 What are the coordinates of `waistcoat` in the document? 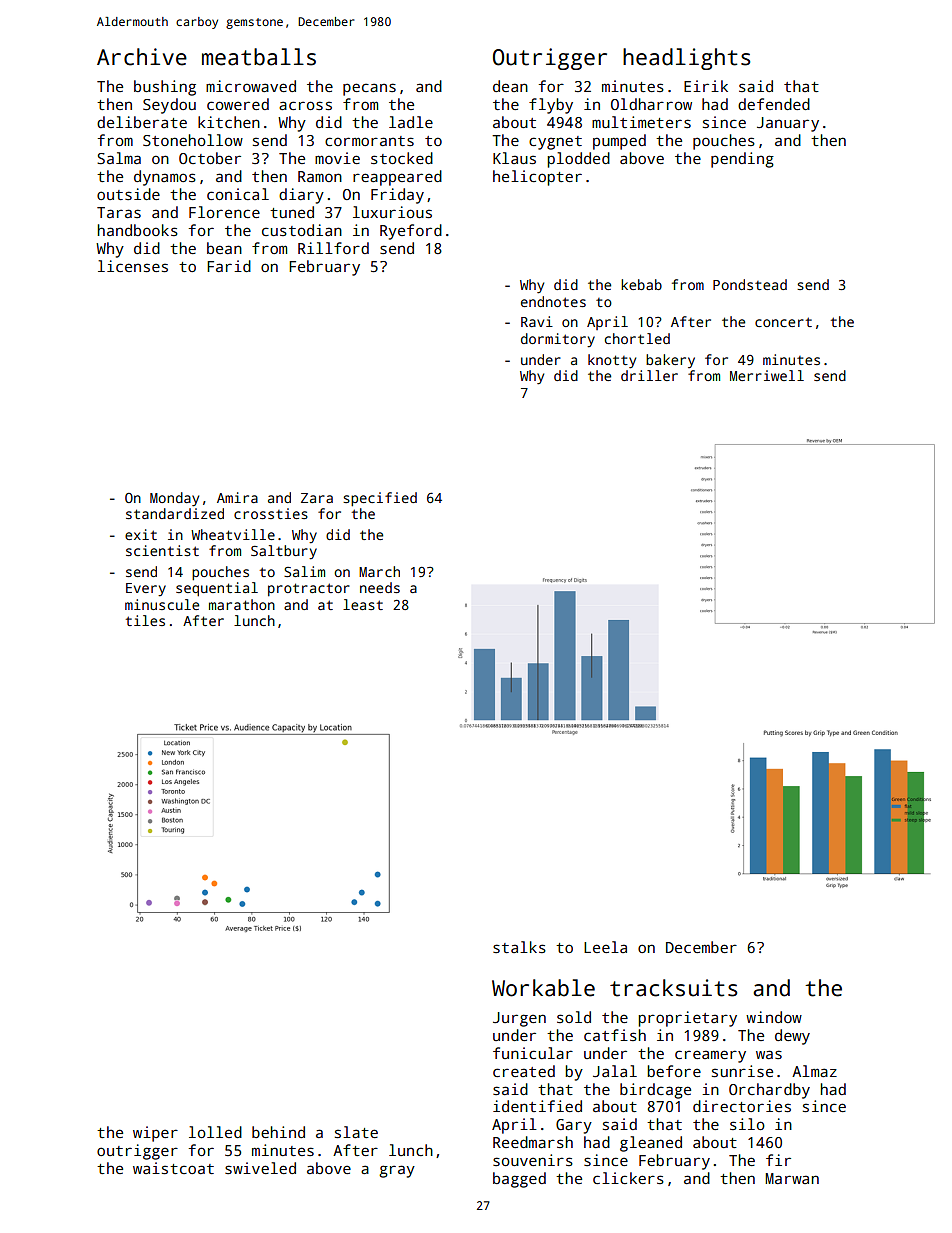 It's located at (173, 1168).
